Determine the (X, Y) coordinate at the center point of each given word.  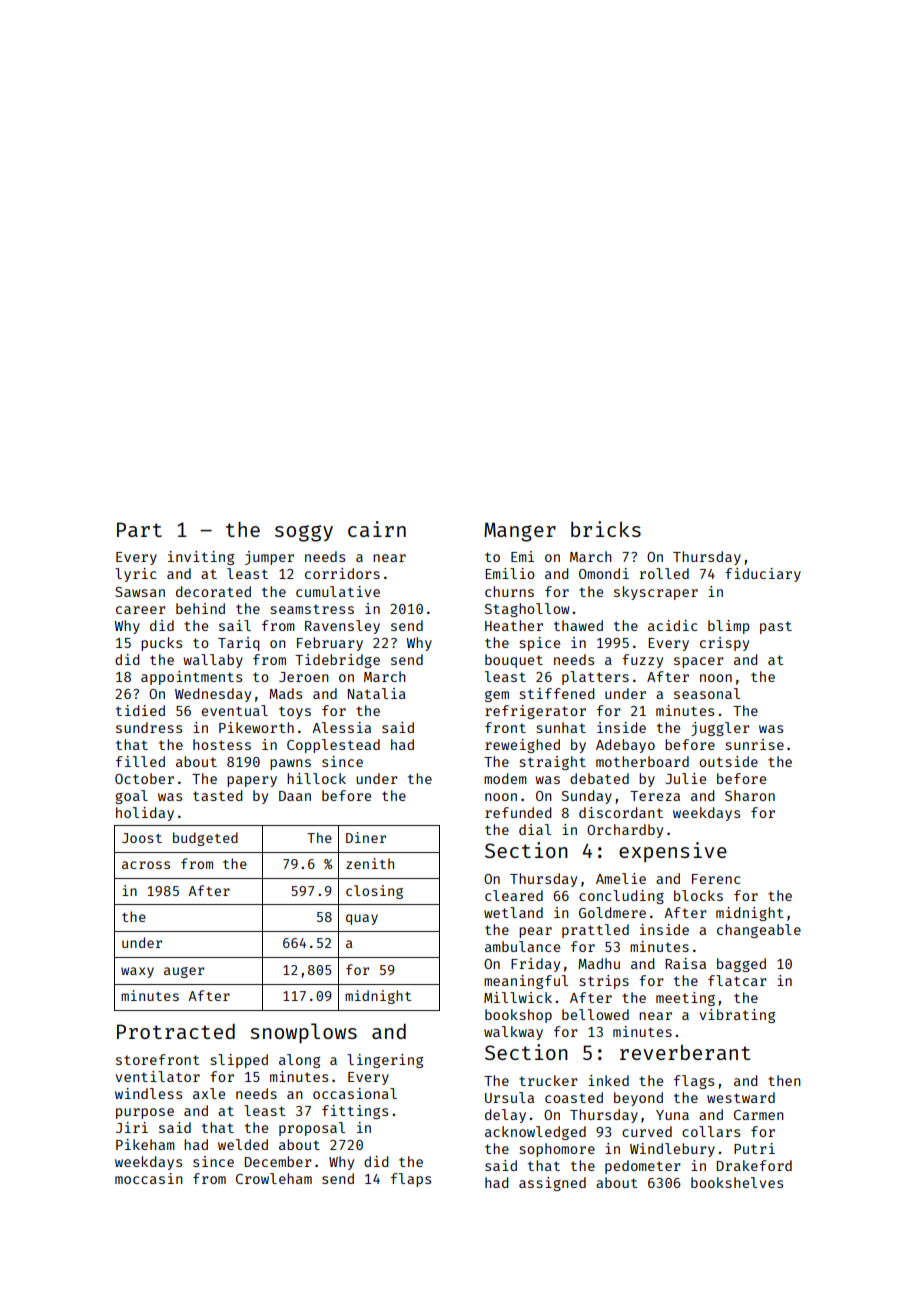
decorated (213, 591)
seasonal (707, 693)
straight (552, 763)
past (776, 627)
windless (148, 1093)
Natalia (377, 693)
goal (131, 797)
